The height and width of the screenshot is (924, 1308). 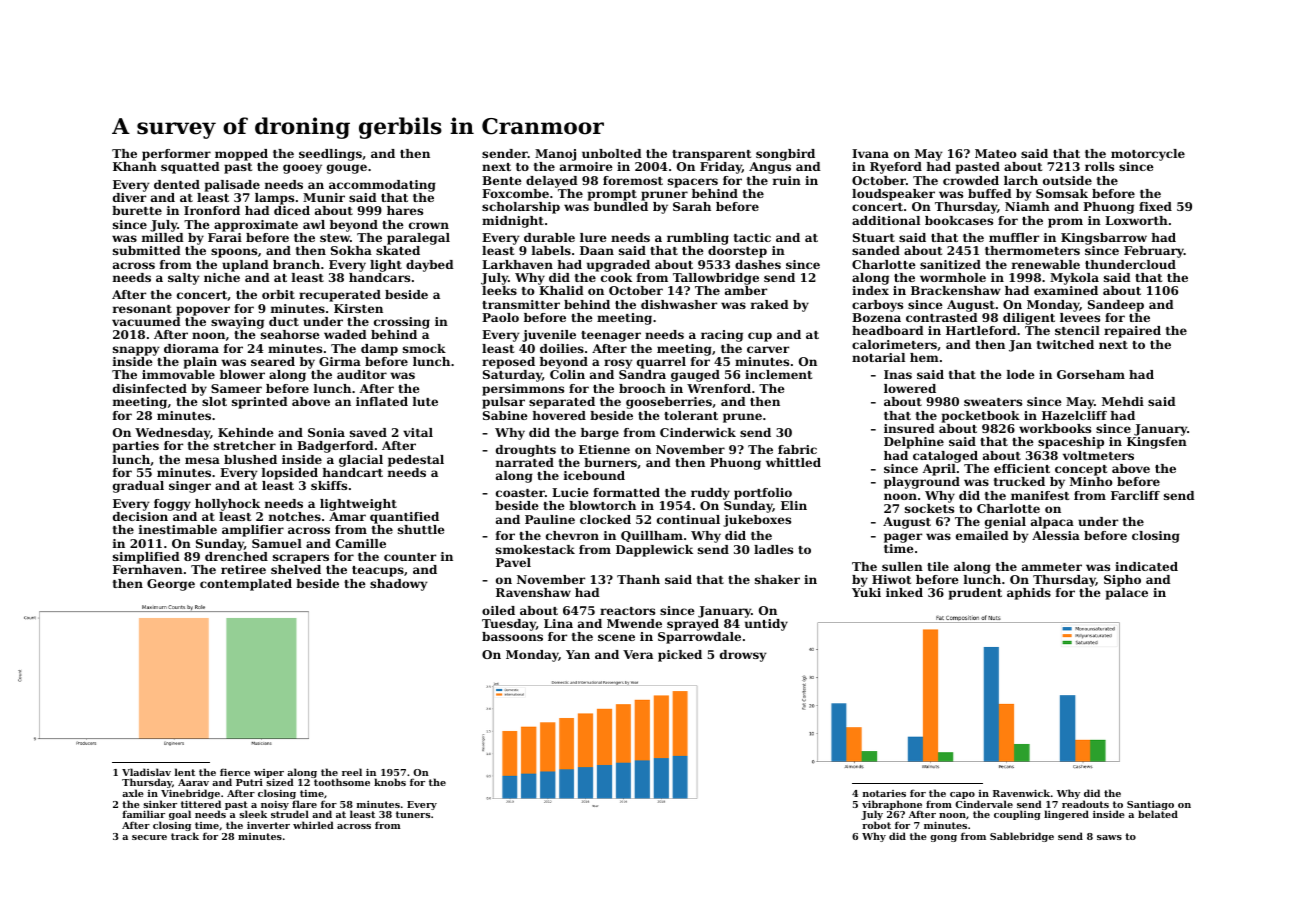 I want to click on ammeter, so click(x=1052, y=567).
